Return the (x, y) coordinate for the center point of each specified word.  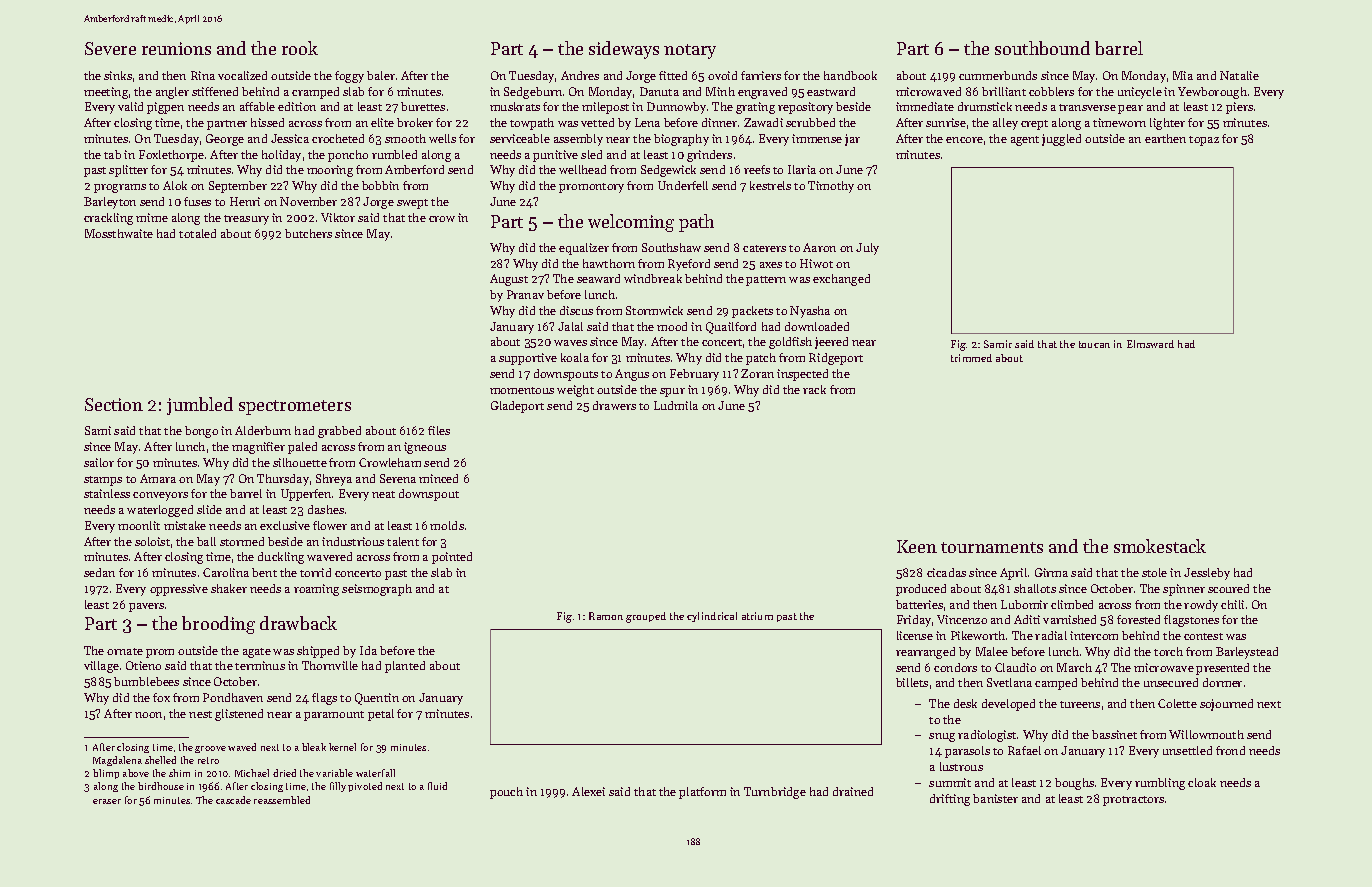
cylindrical (712, 617)
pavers (146, 607)
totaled (197, 233)
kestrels (770, 185)
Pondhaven (233, 697)
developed (1008, 705)
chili (1232, 604)
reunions (176, 48)
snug (942, 737)
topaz (1204, 141)
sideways (624, 50)
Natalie (1239, 75)
